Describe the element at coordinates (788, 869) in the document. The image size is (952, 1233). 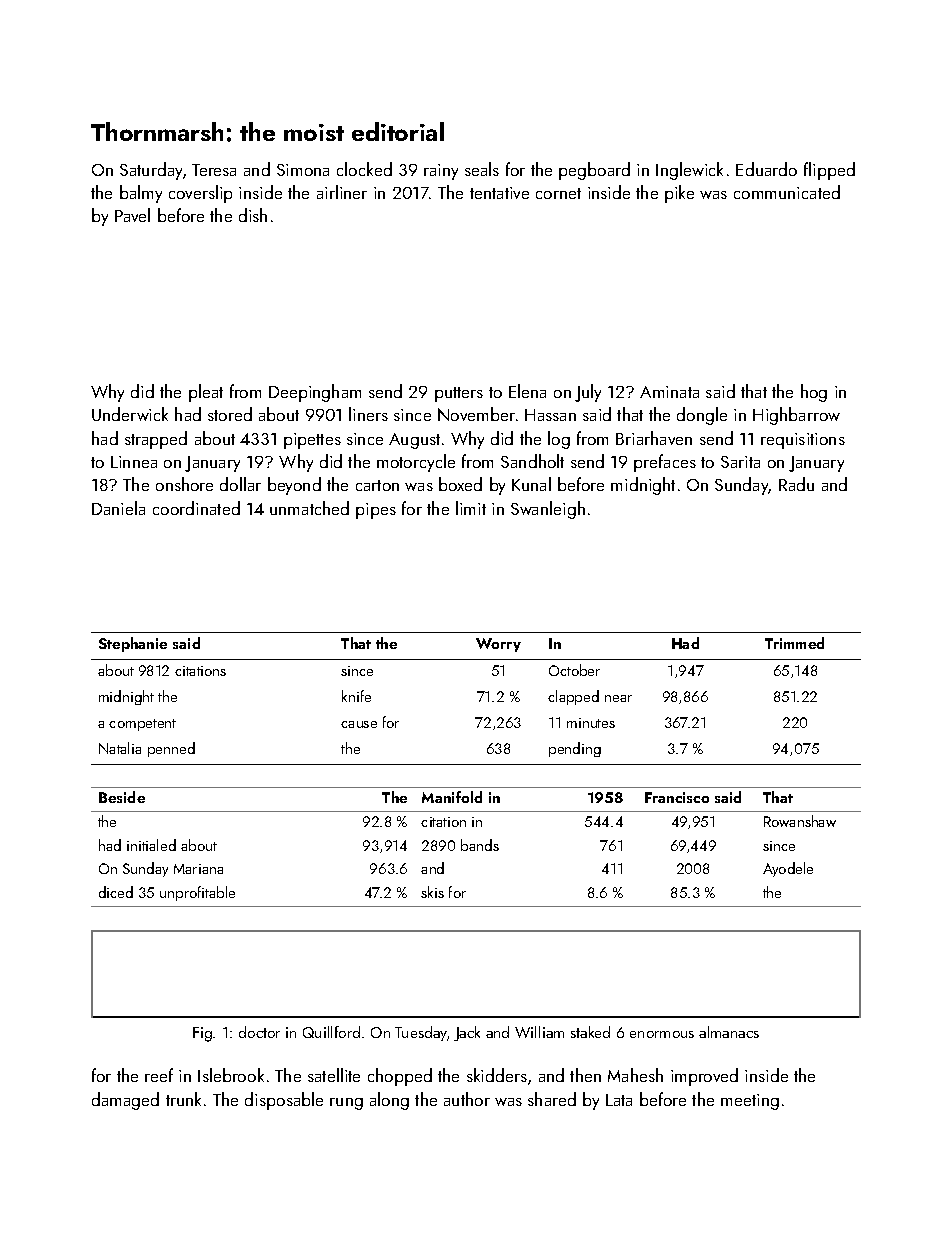
I see `Ayodele` at that location.
